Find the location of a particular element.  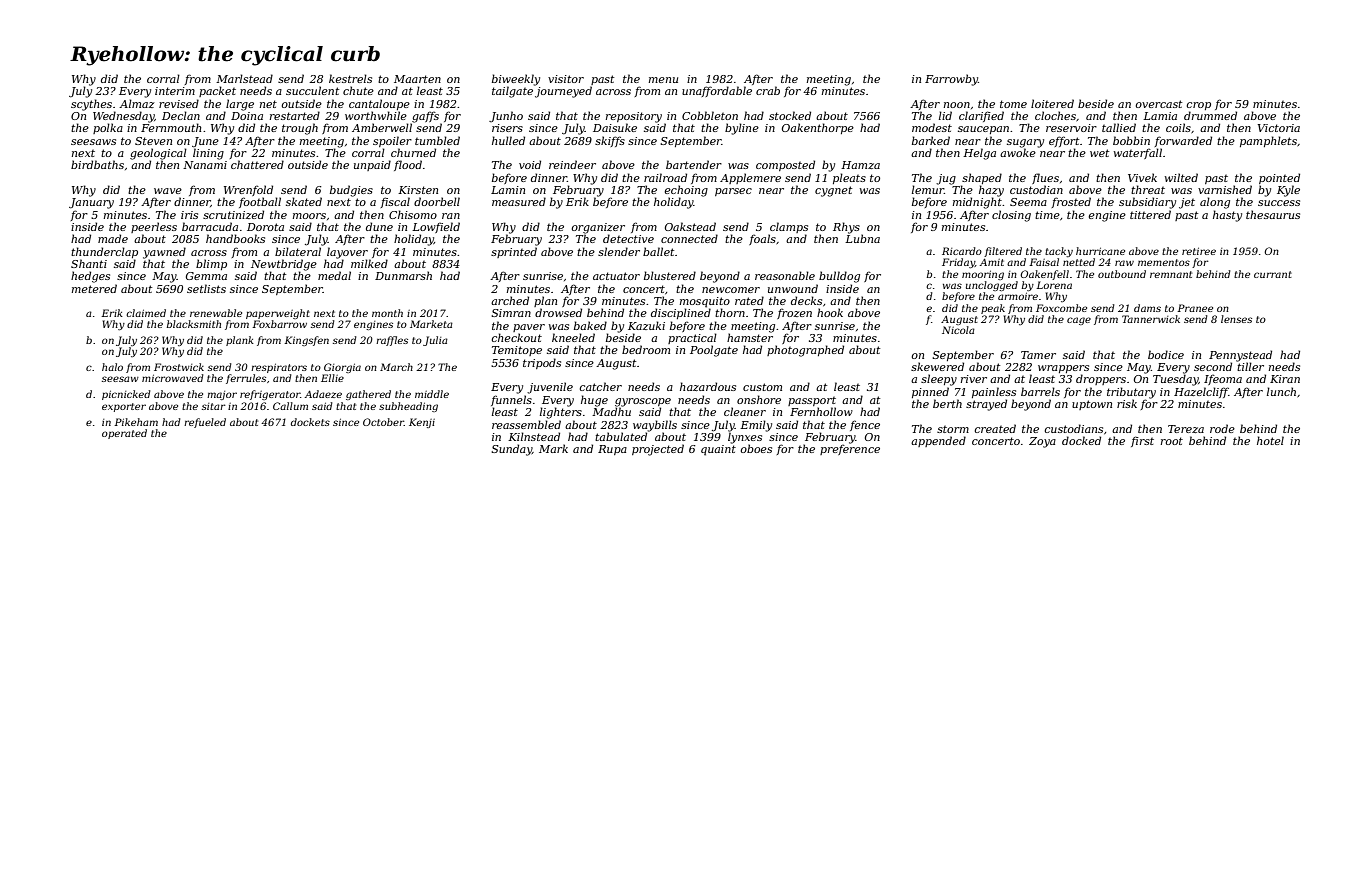

menu is located at coordinates (663, 80).
